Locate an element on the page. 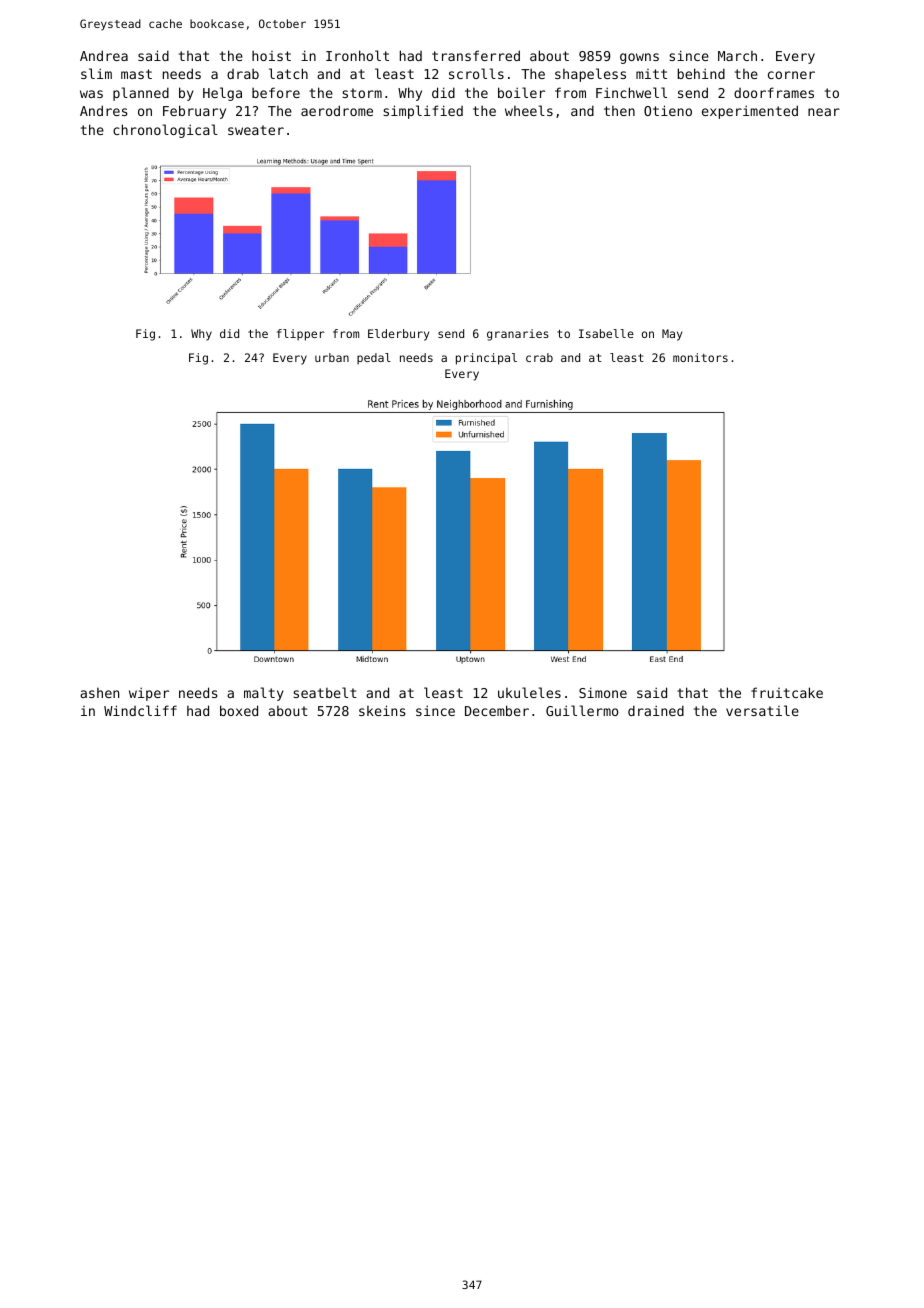 This image has width=924, height=1308. Isabelle is located at coordinates (606, 333).
